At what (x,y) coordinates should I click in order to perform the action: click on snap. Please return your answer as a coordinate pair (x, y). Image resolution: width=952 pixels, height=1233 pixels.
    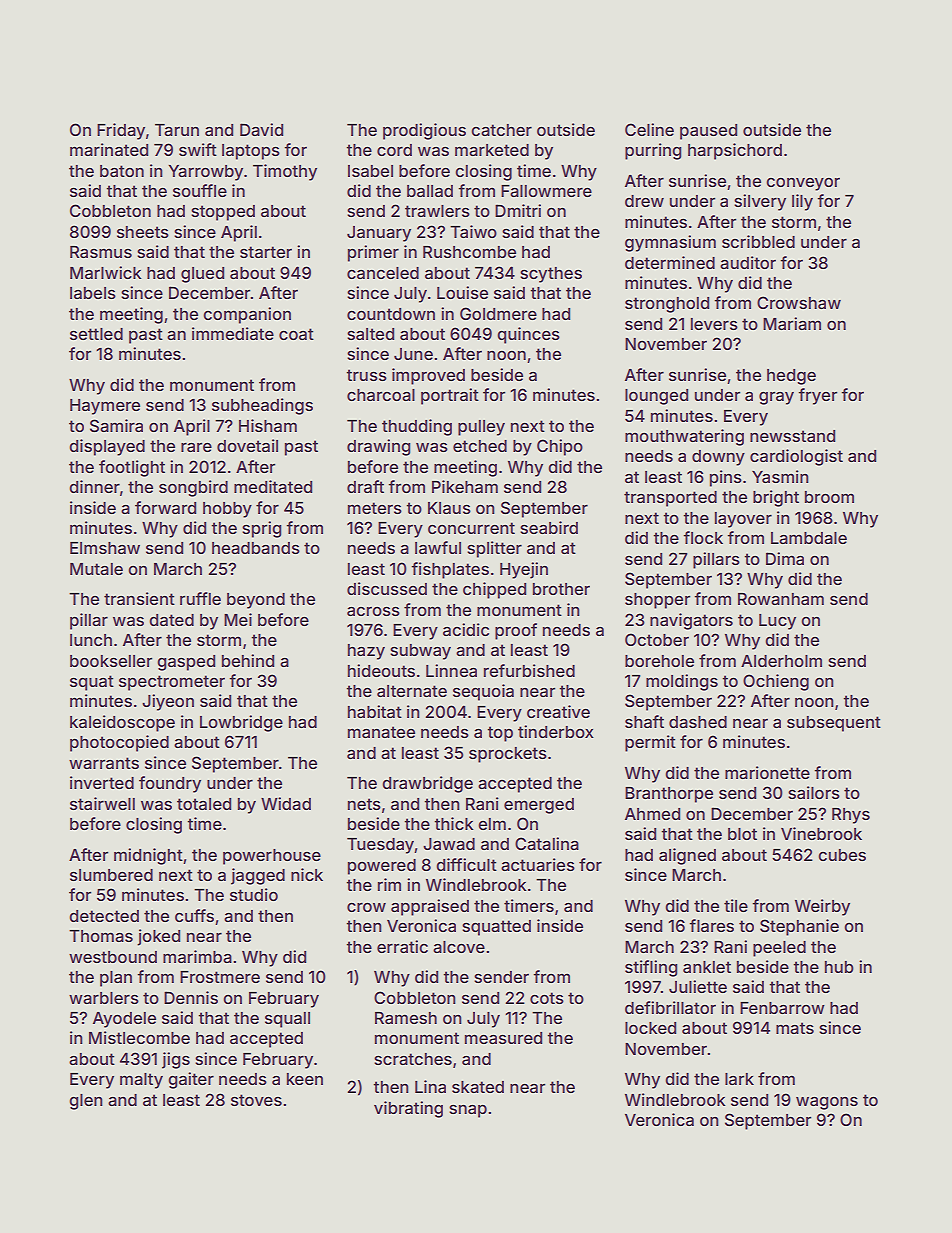
    Looking at the image, I should click on (468, 1111).
